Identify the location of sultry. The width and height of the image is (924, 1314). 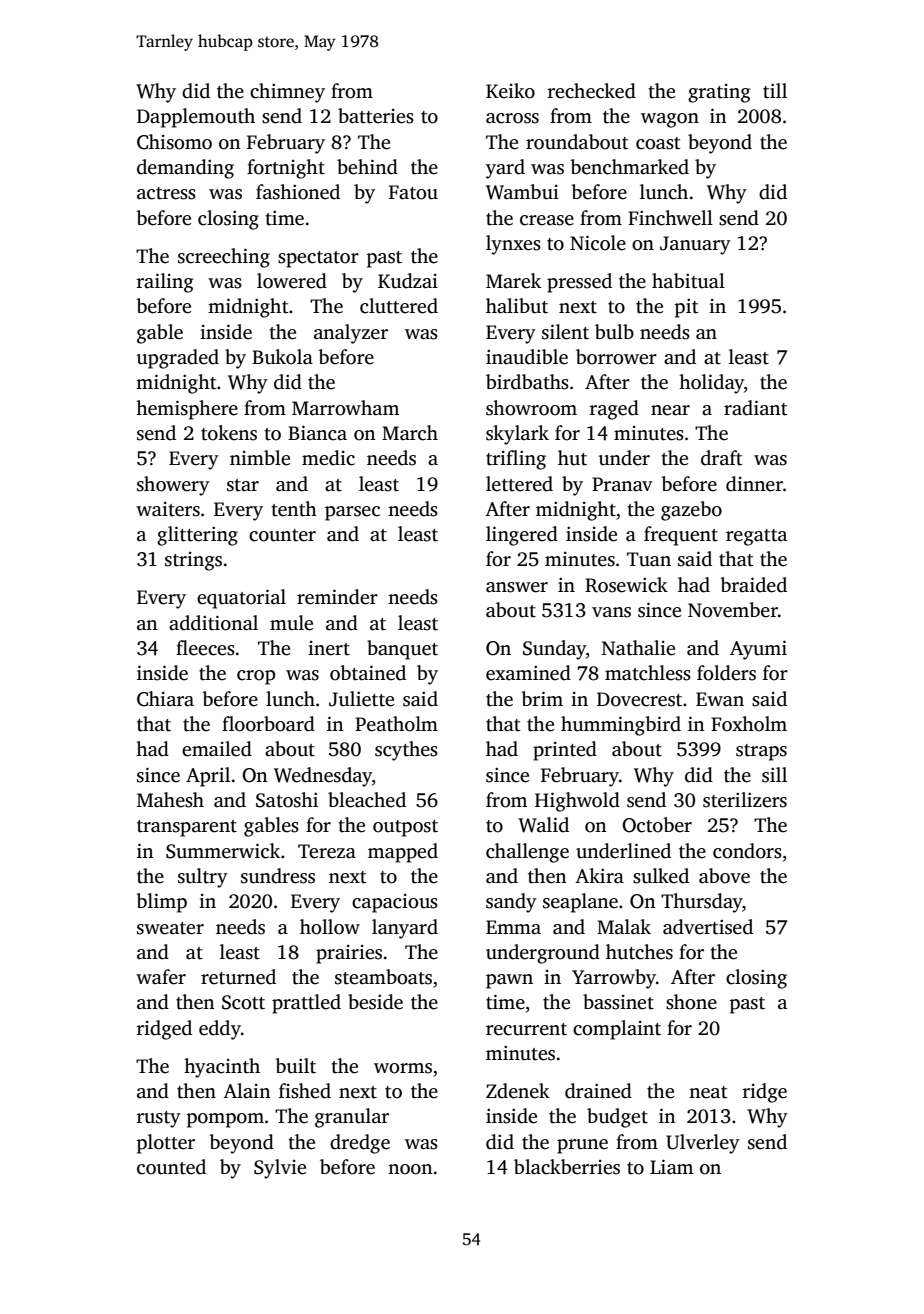
(203, 878).
